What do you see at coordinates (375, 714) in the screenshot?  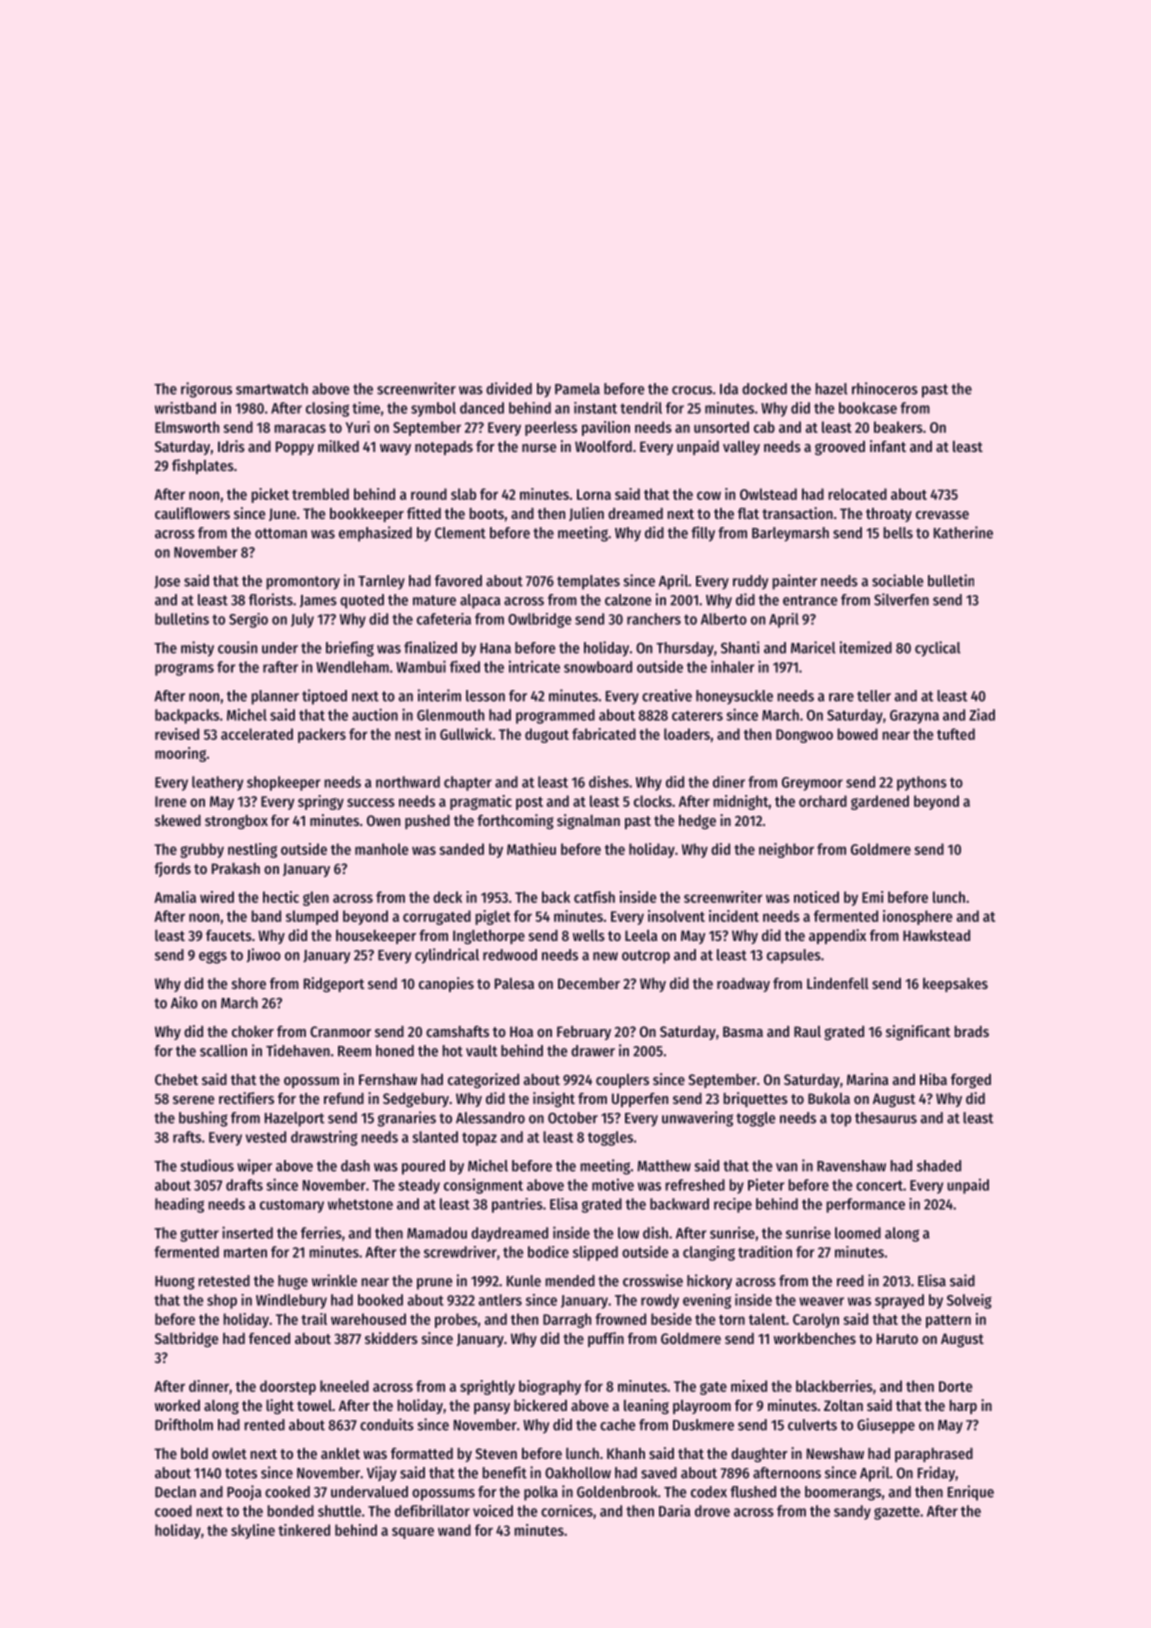 I see `auction` at bounding box center [375, 714].
